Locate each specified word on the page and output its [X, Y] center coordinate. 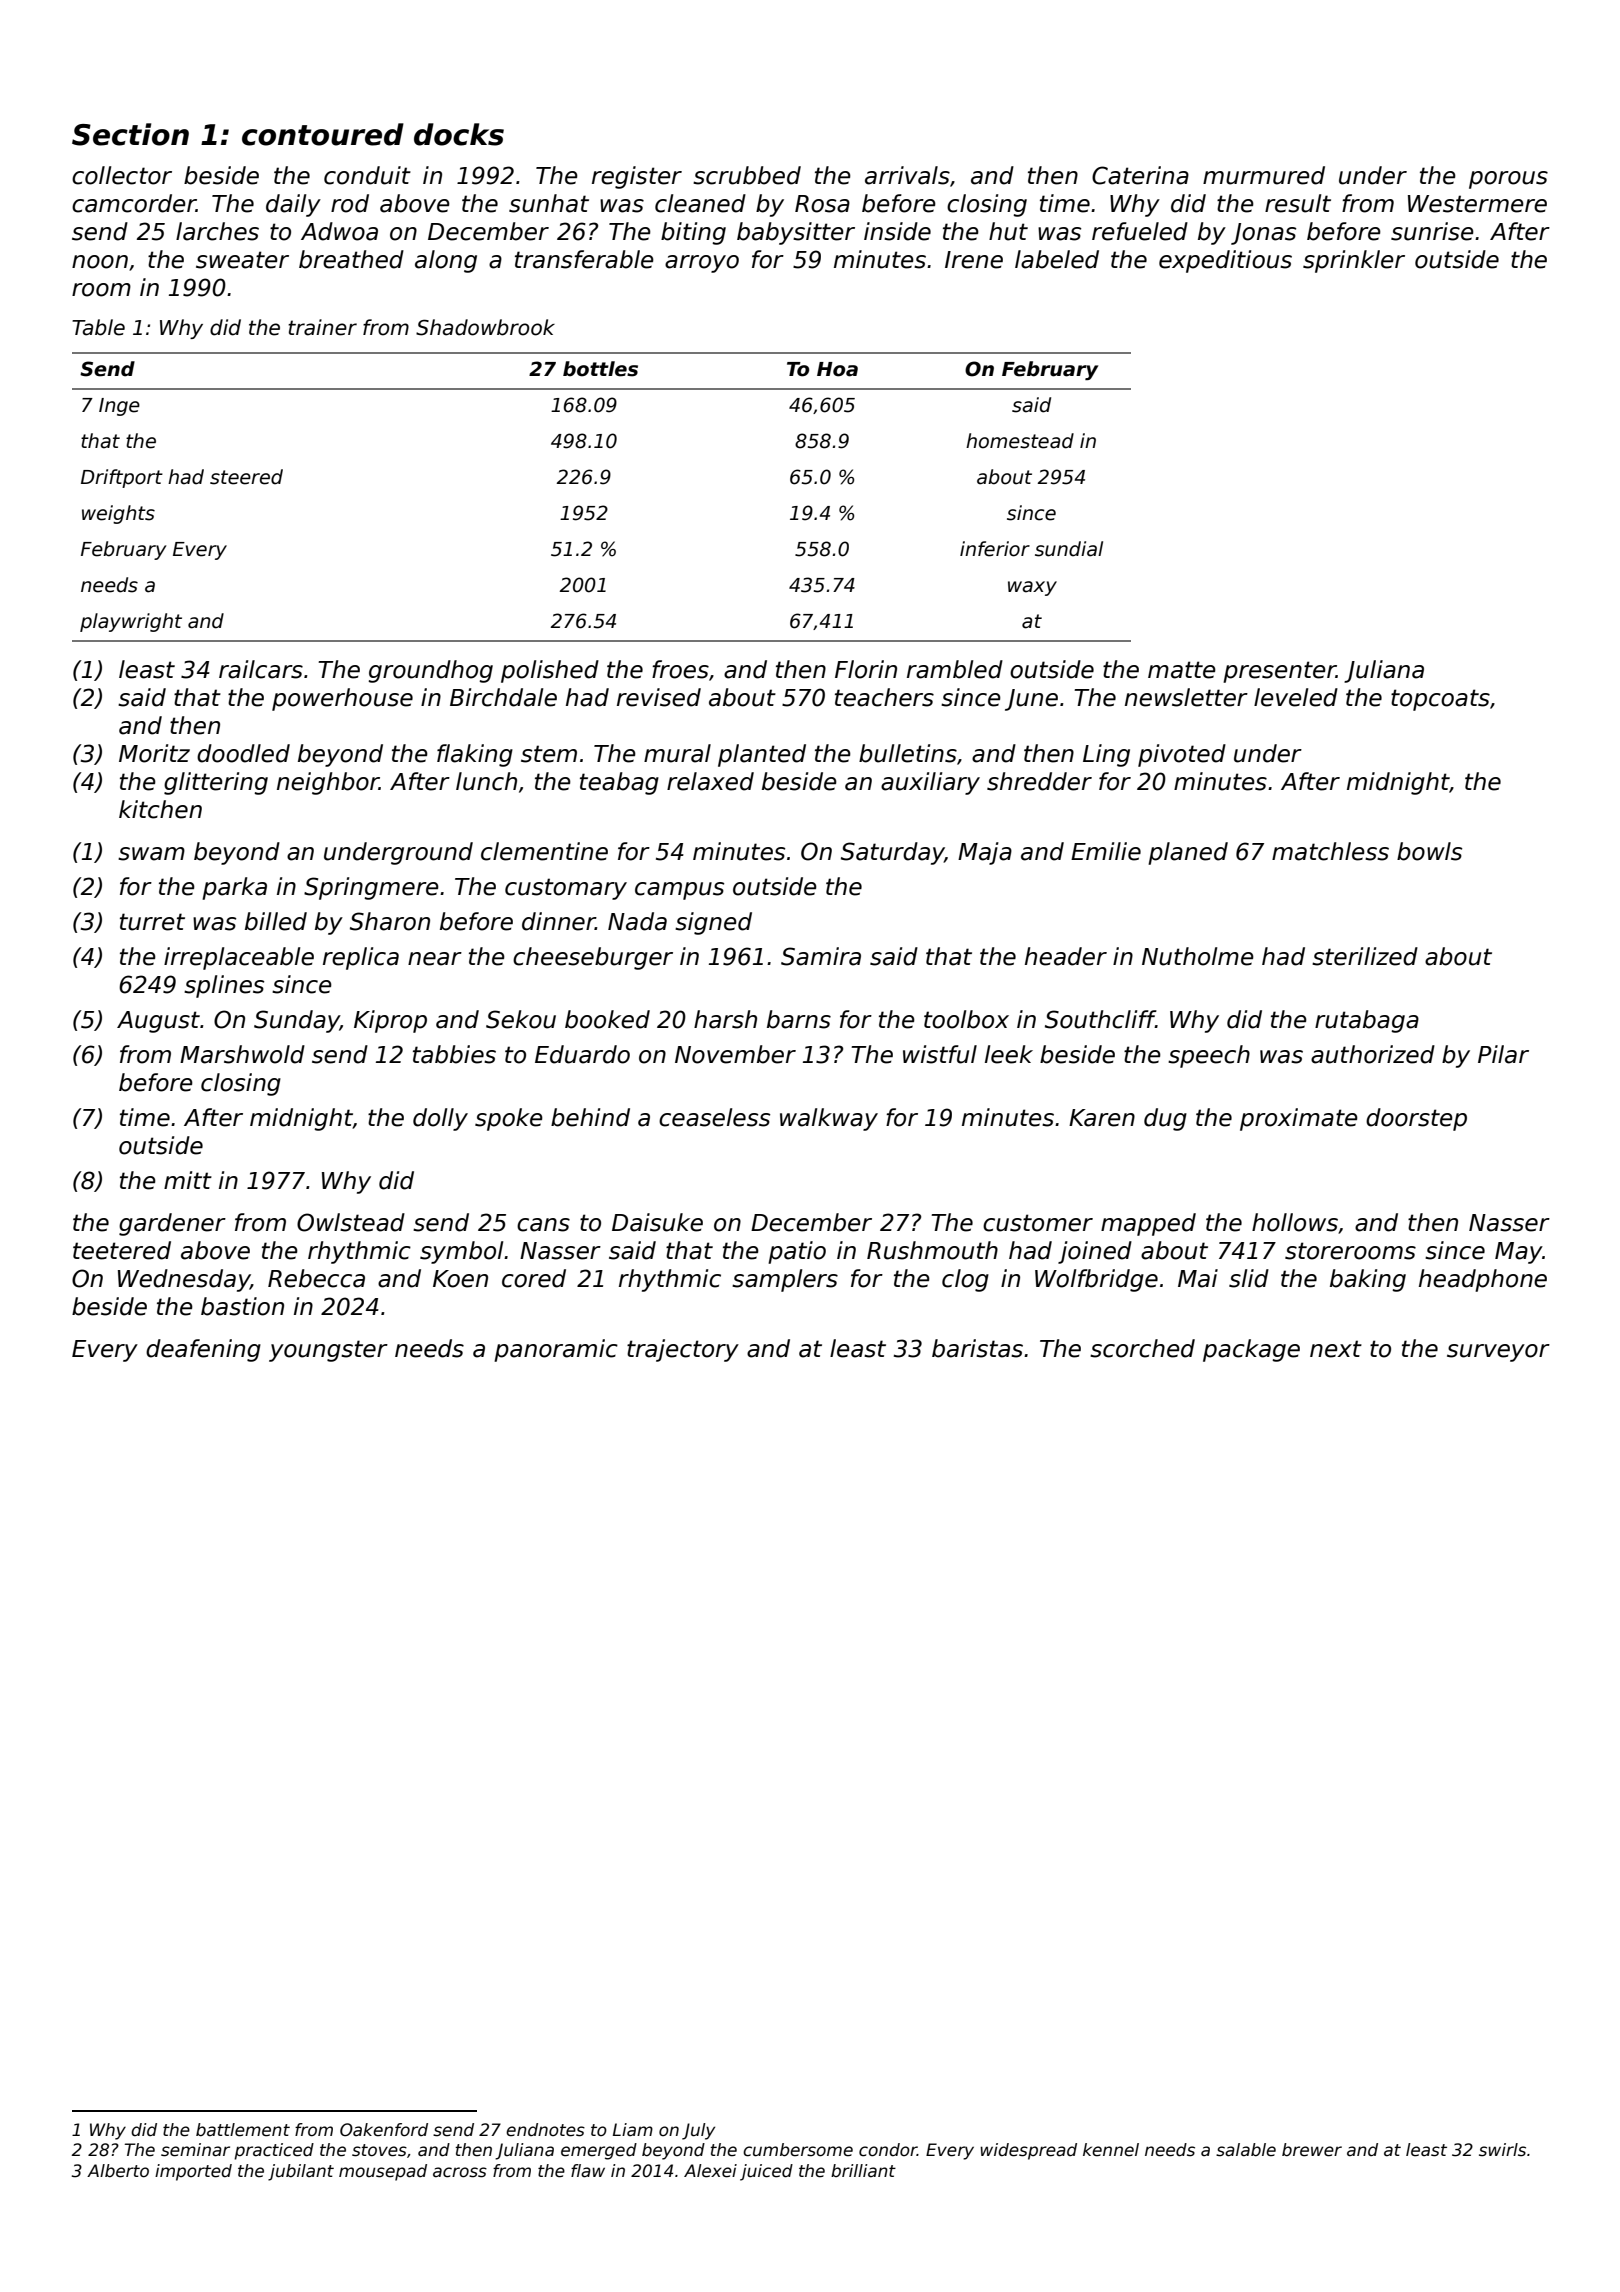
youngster [328, 1351]
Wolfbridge [1096, 1280]
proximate [1299, 1119]
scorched [1142, 1348]
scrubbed [747, 175]
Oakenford [384, 2130]
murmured [1264, 175]
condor [888, 2150]
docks [459, 134]
